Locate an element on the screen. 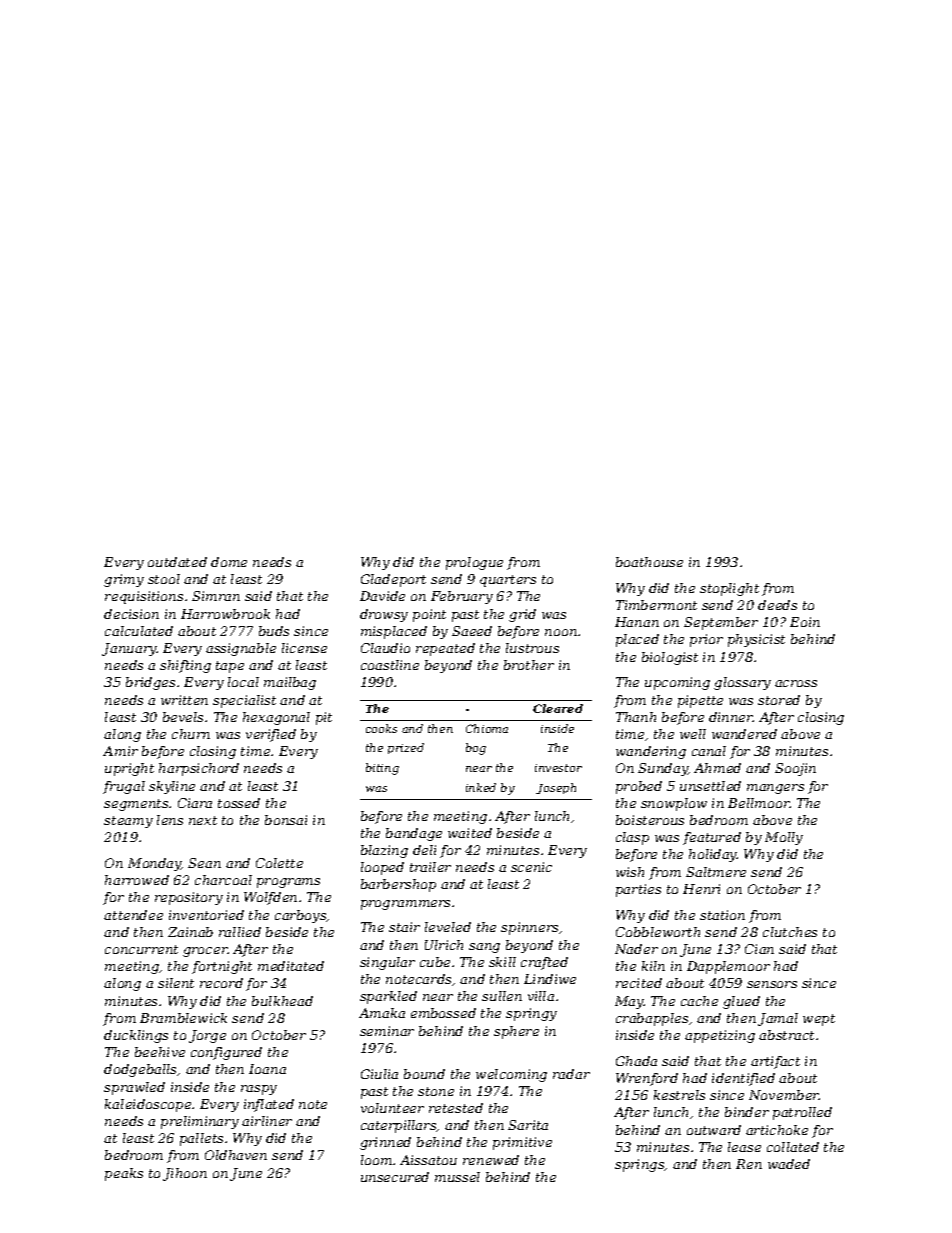 The width and height of the screenshot is (952, 1233). stoplight is located at coordinates (729, 589).
